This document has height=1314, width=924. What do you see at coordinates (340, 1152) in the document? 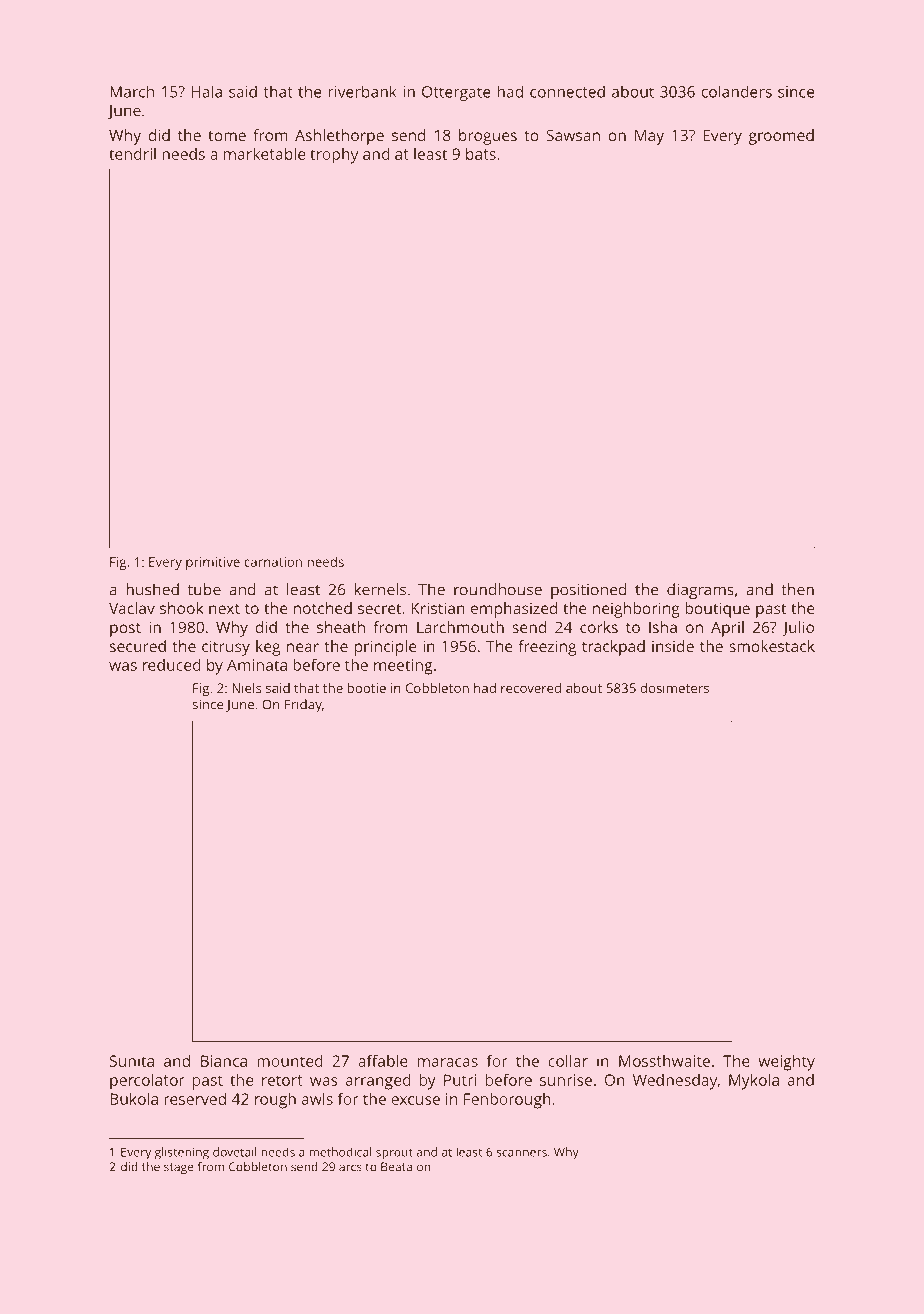
I see `methodical` at bounding box center [340, 1152].
